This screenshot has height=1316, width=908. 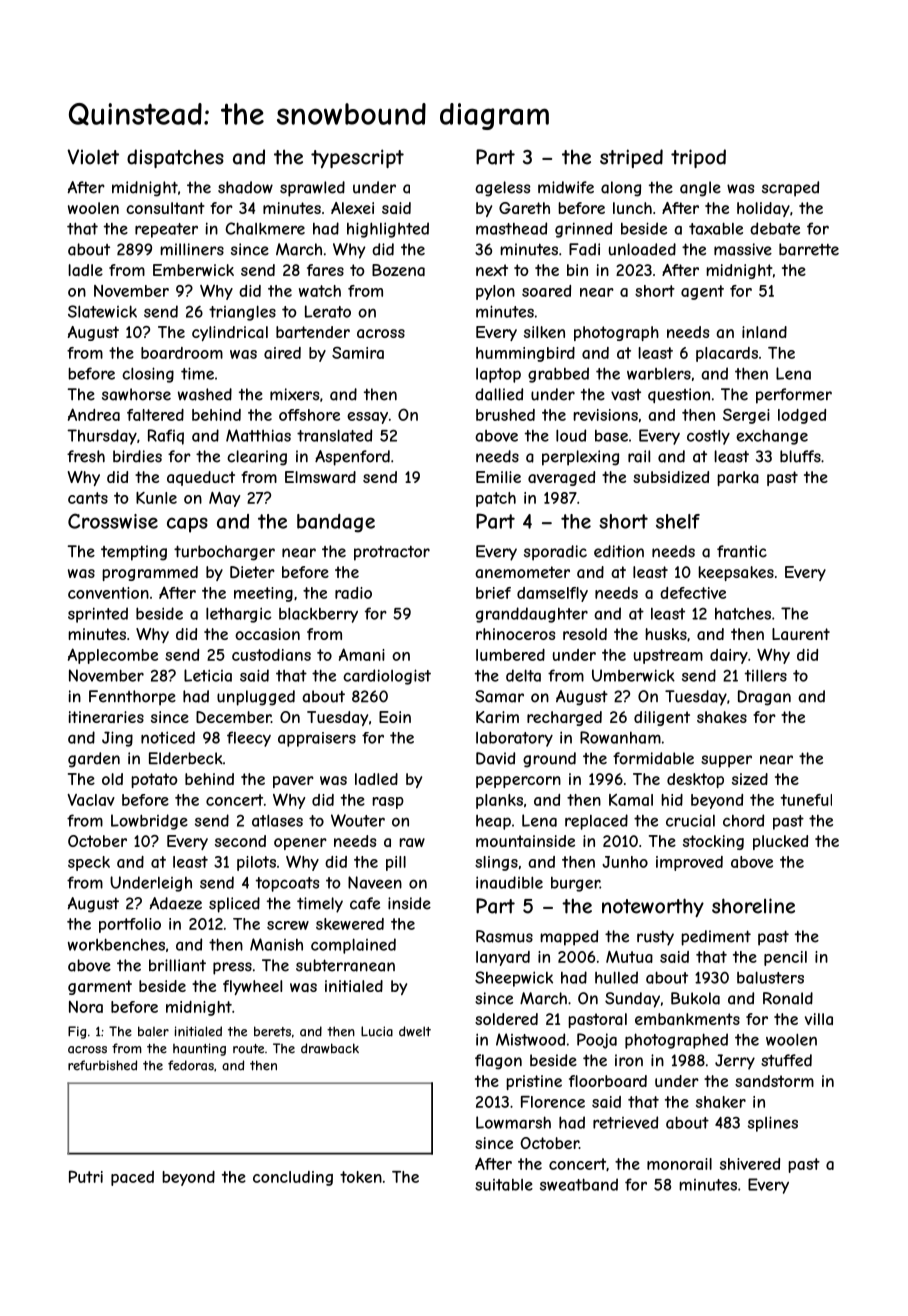 I want to click on Slatewick, so click(x=102, y=311).
